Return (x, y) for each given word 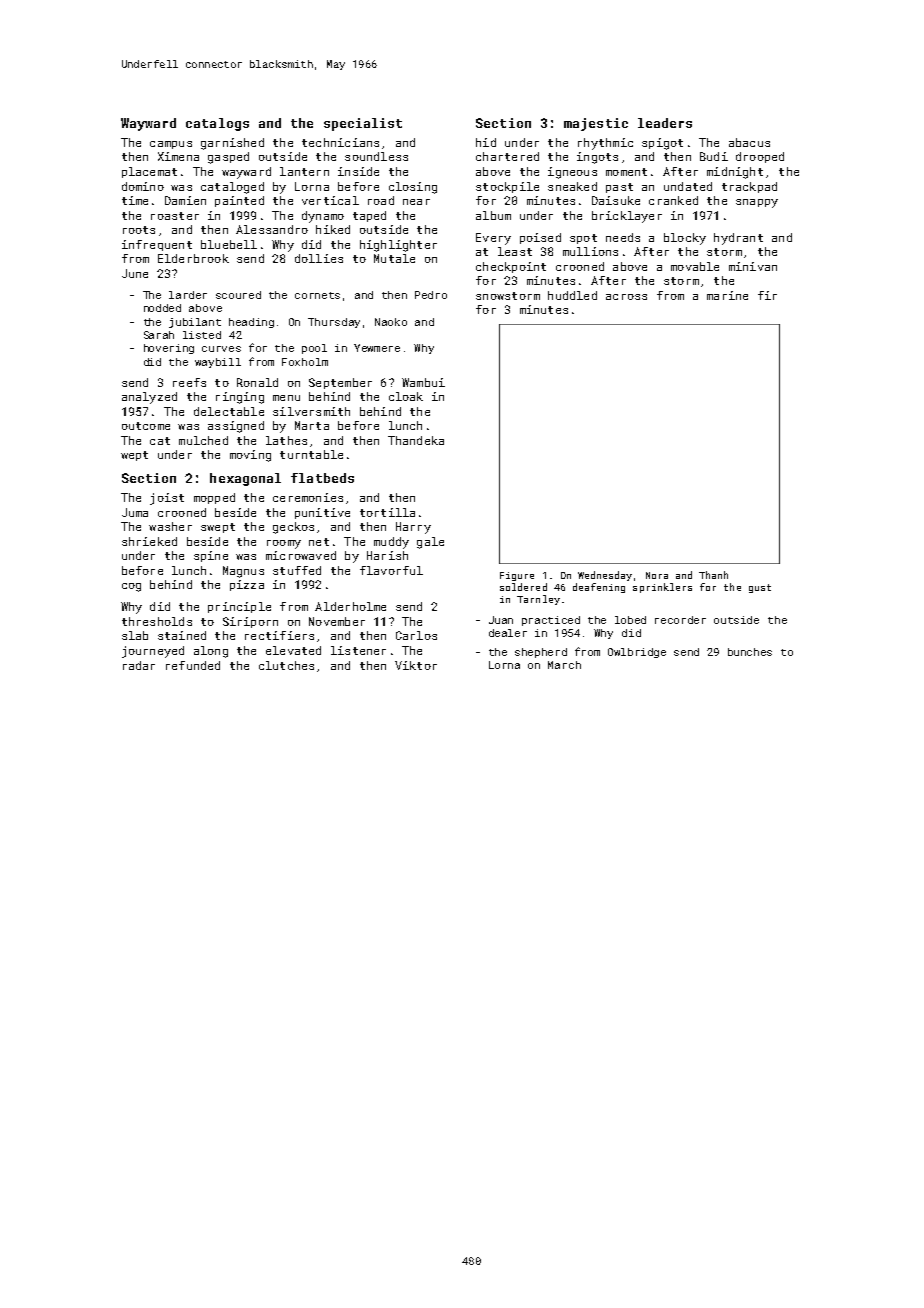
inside (358, 171)
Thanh (713, 575)
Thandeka (416, 440)
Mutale (394, 258)
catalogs (217, 124)
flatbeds (322, 478)
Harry (413, 528)
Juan (501, 620)
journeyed (153, 652)
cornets (317, 295)
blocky (685, 239)
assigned (236, 427)
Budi (714, 156)
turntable (311, 454)
